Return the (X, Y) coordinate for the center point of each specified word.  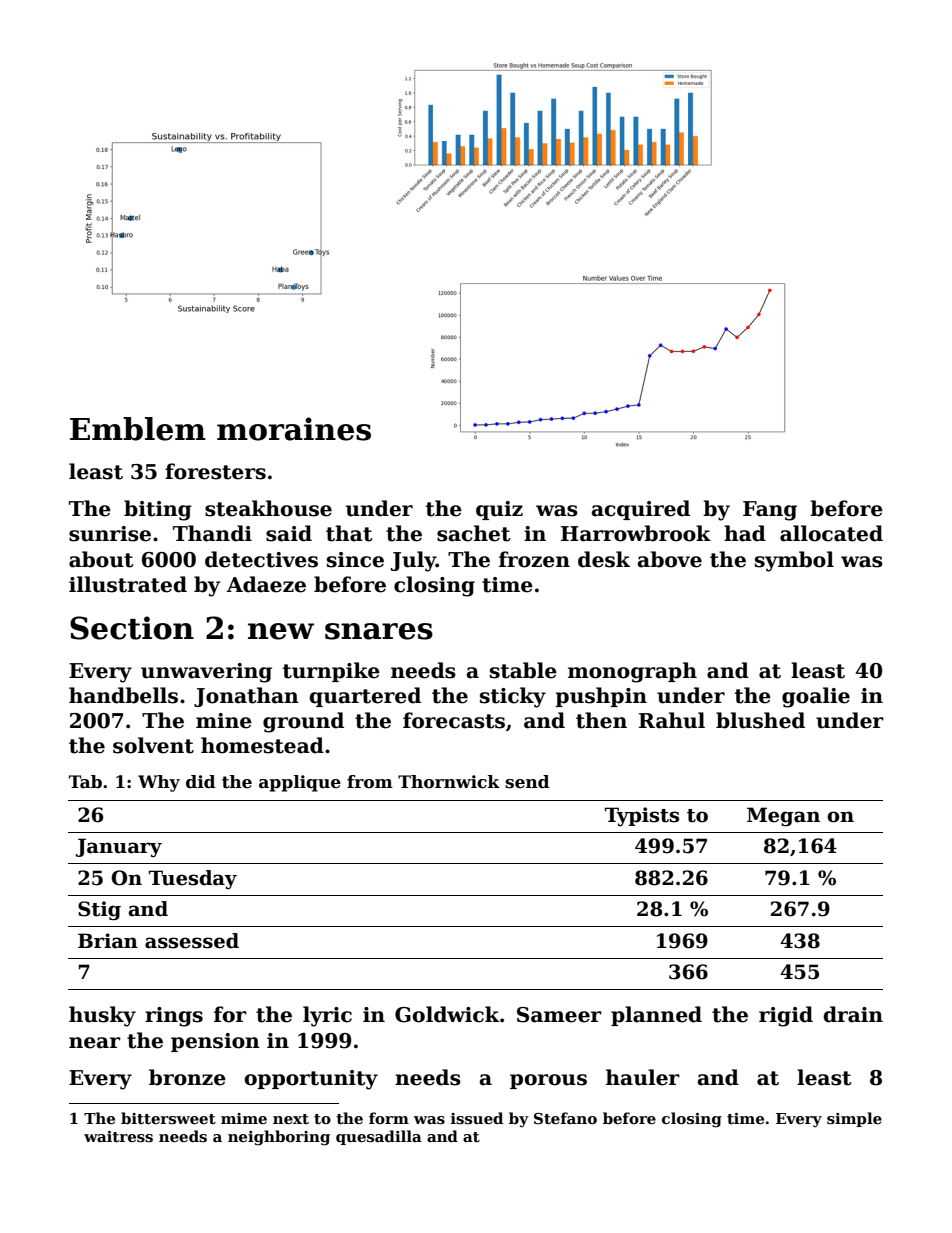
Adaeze (266, 584)
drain (853, 1014)
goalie (816, 697)
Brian (108, 941)
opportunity (311, 1080)
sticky (513, 697)
